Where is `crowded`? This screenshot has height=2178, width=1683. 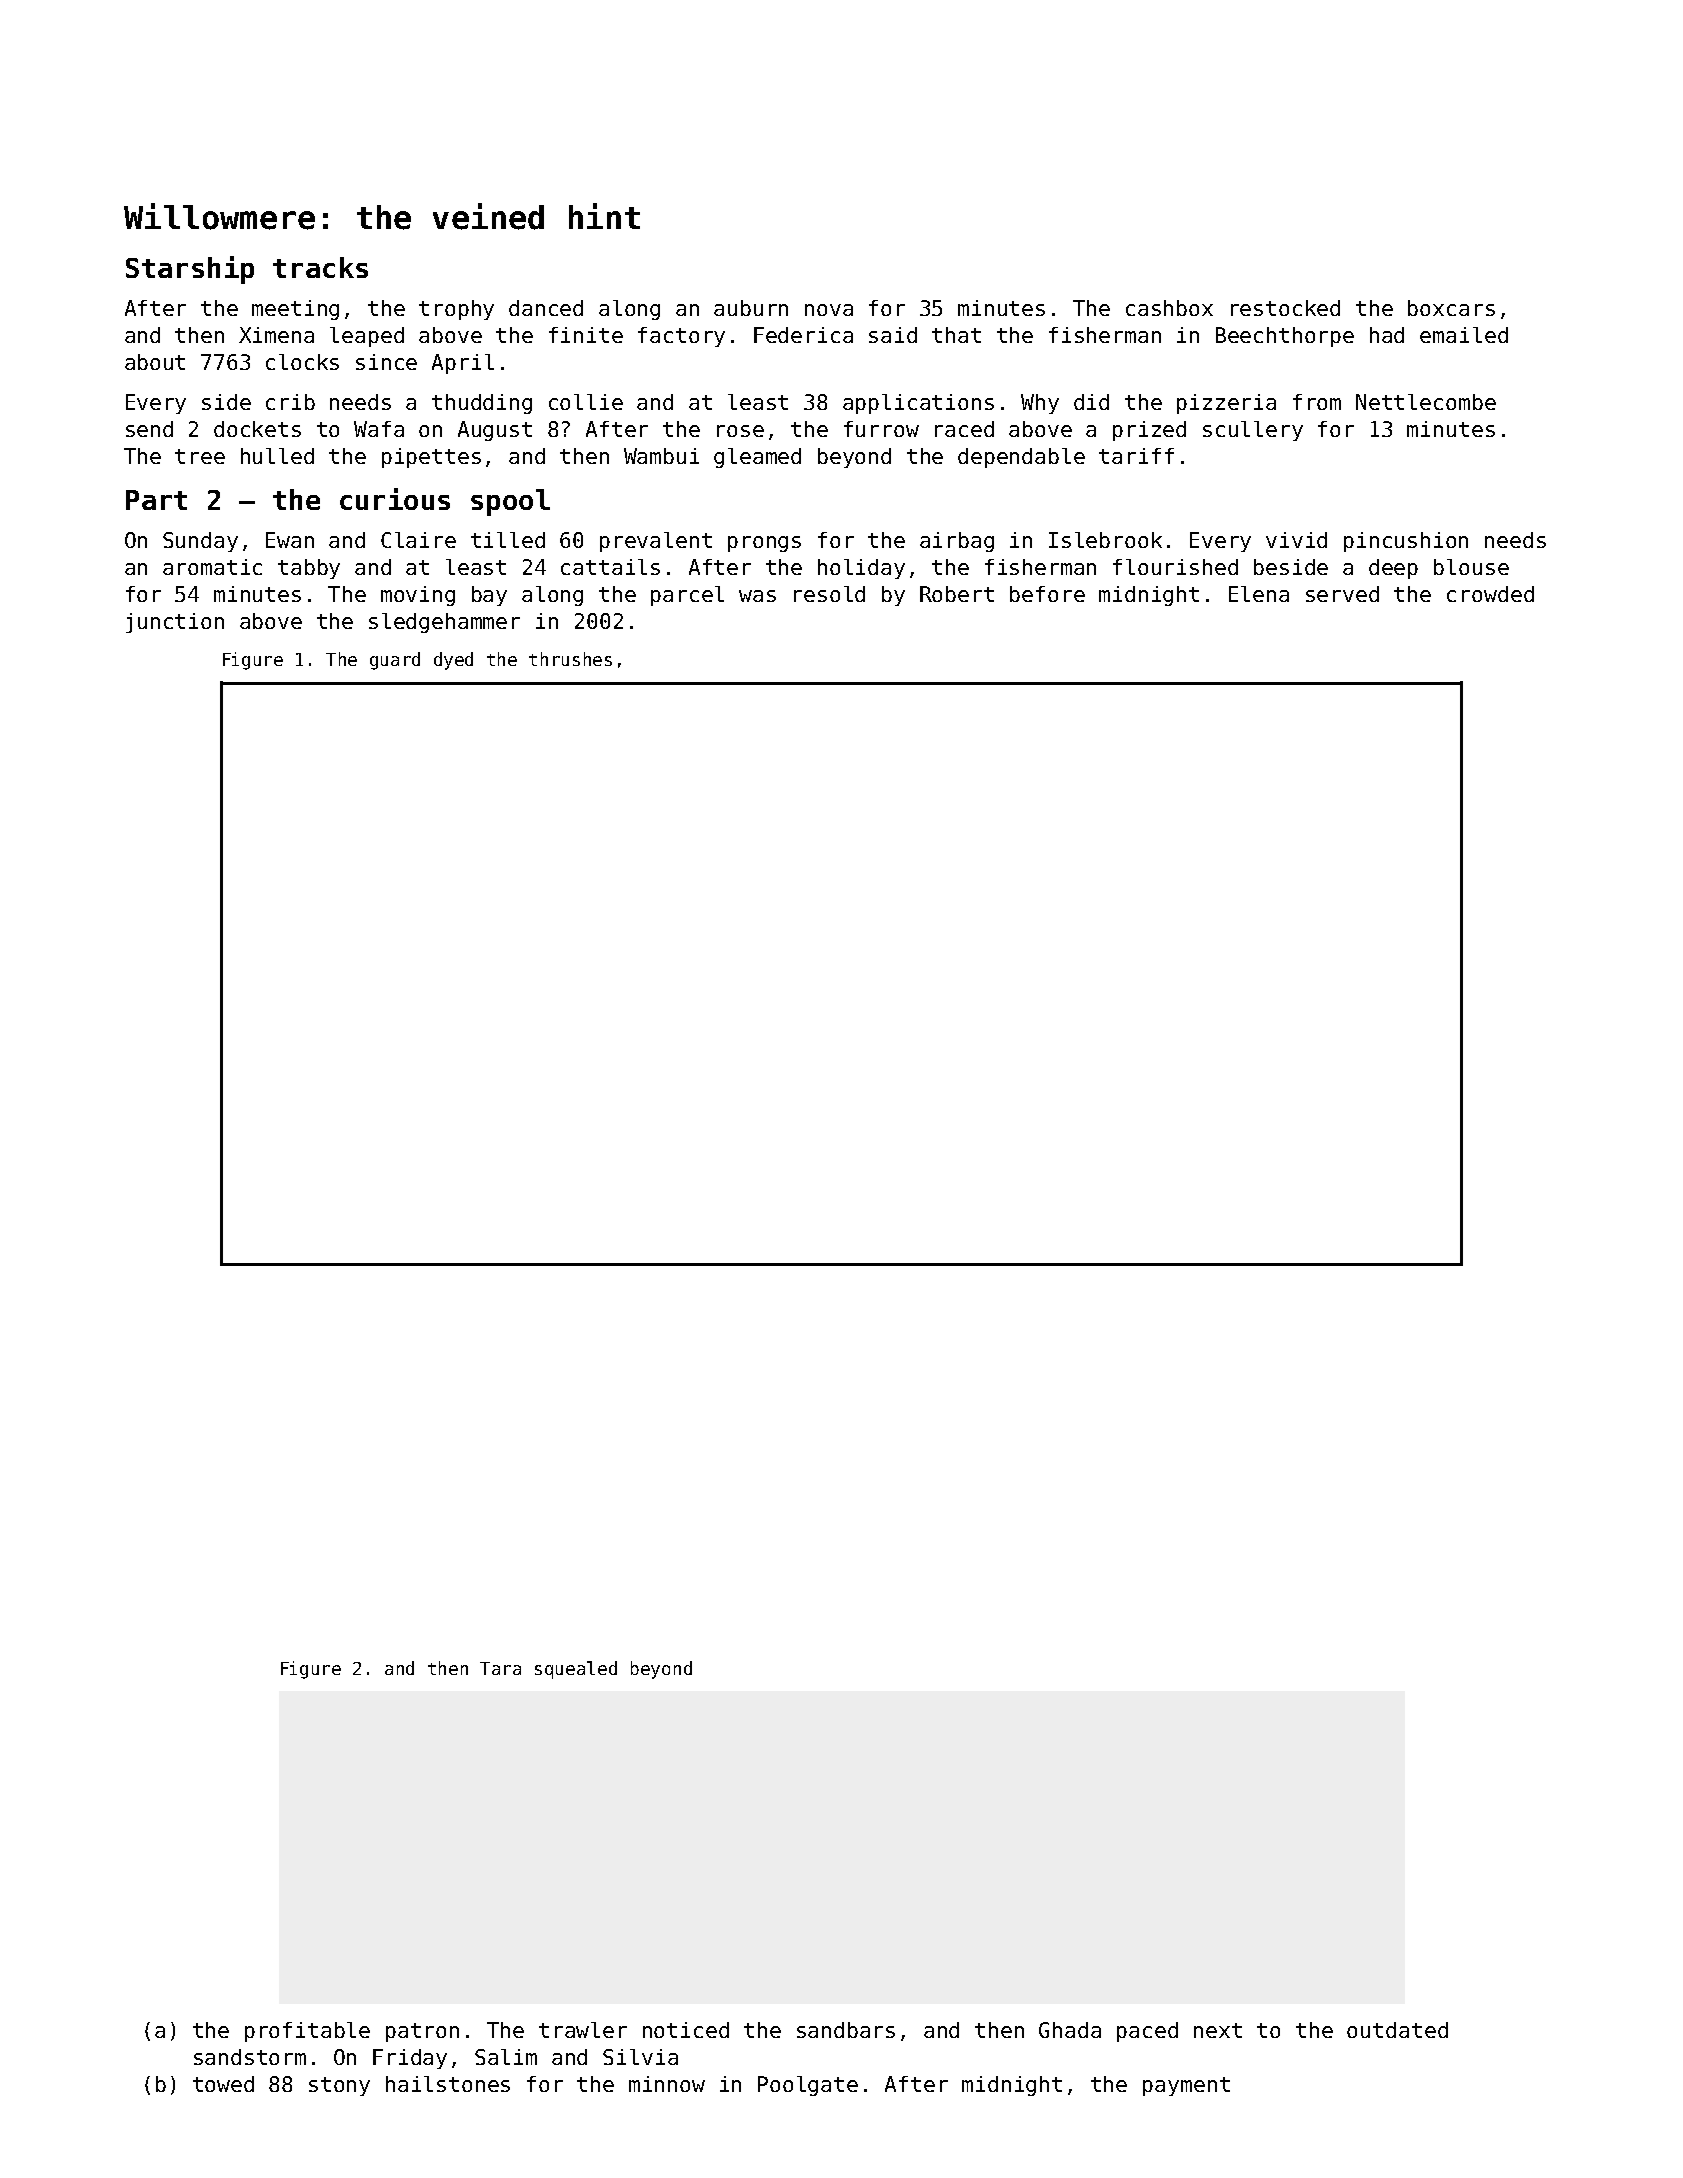 crowded is located at coordinates (1490, 594).
